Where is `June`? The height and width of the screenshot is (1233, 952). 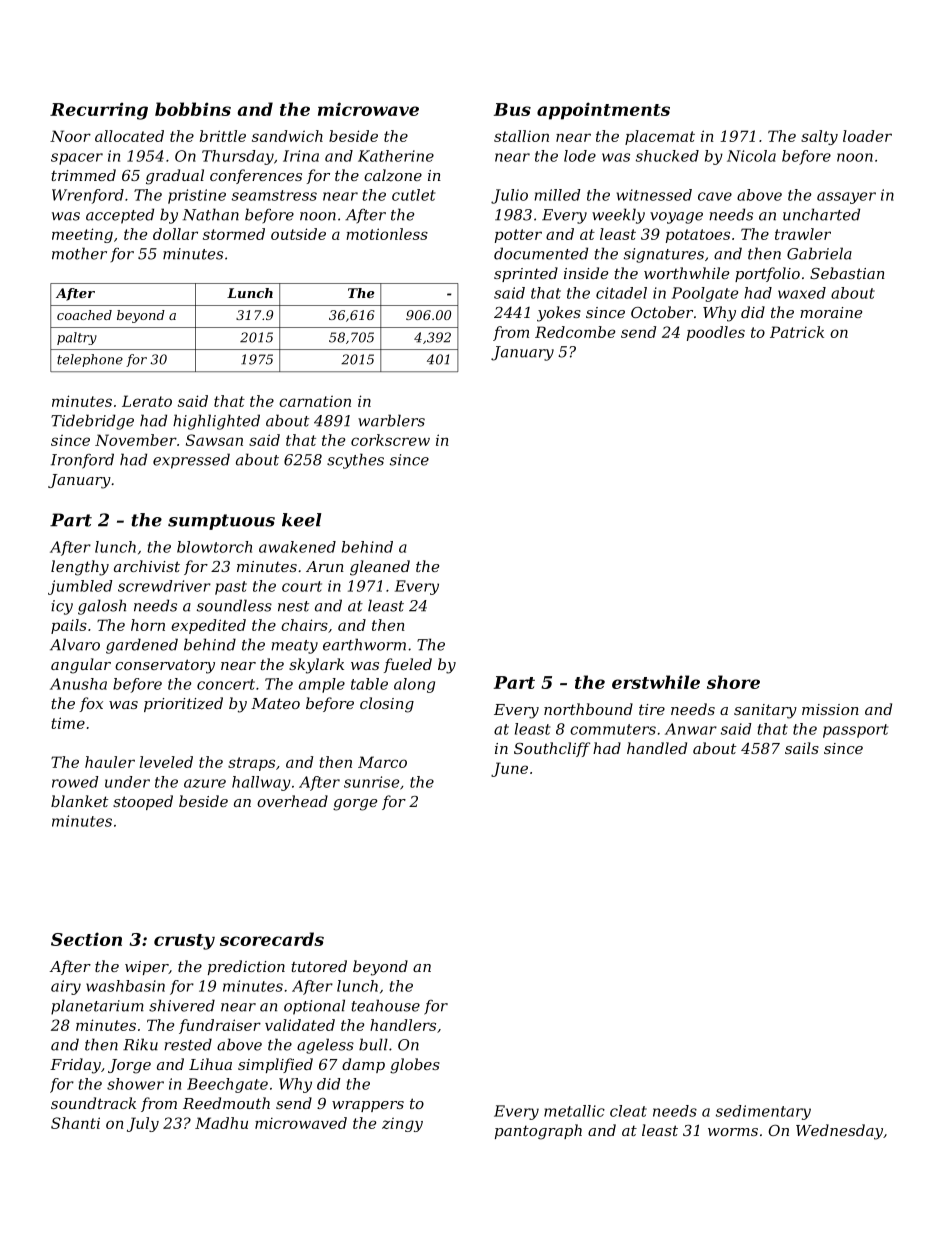
June is located at coordinates (509, 769).
